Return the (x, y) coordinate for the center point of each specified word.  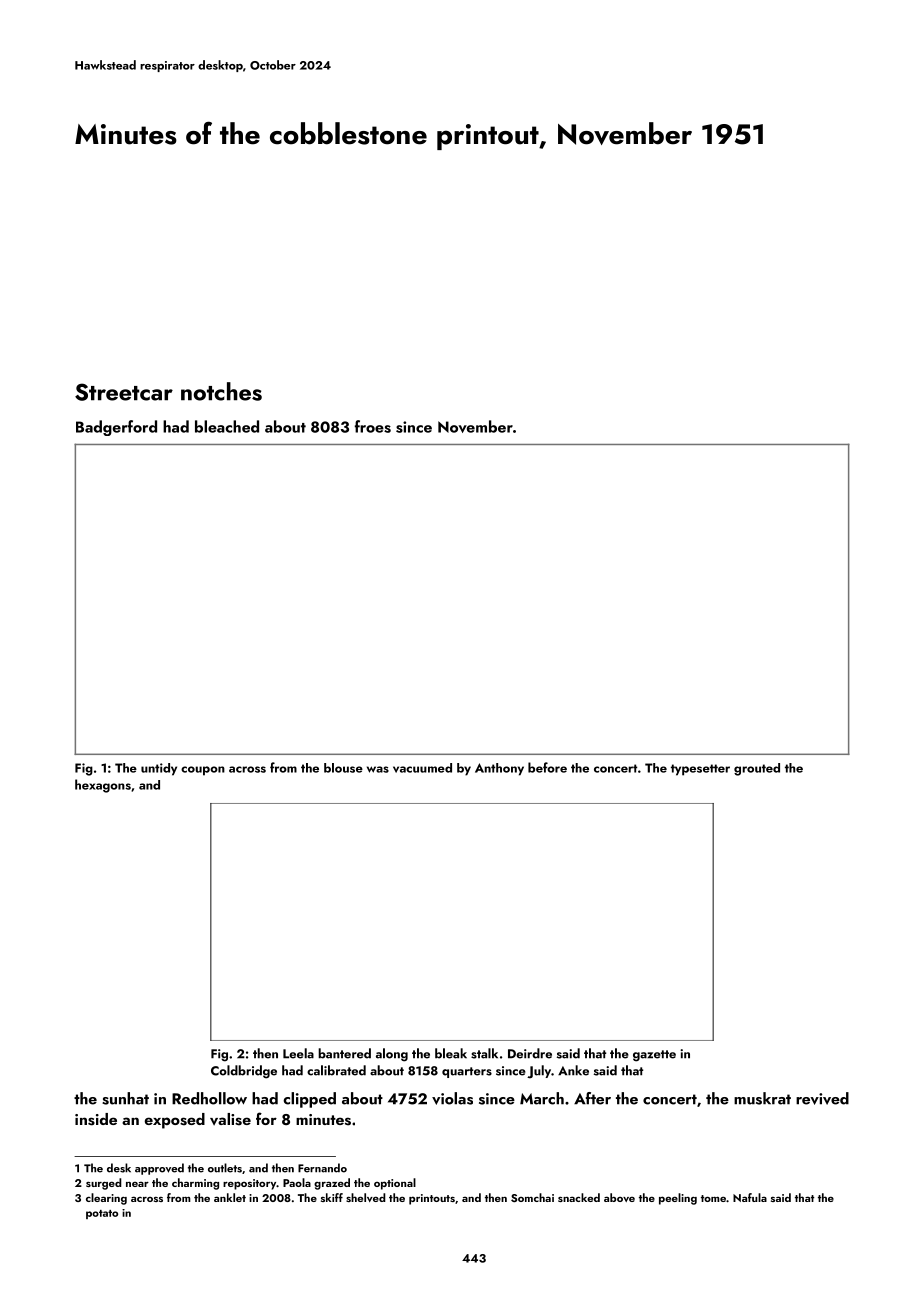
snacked (579, 1197)
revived (822, 1098)
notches (221, 391)
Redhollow (209, 1098)
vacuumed (422, 768)
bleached (227, 426)
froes (373, 426)
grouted (757, 769)
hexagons (103, 786)
